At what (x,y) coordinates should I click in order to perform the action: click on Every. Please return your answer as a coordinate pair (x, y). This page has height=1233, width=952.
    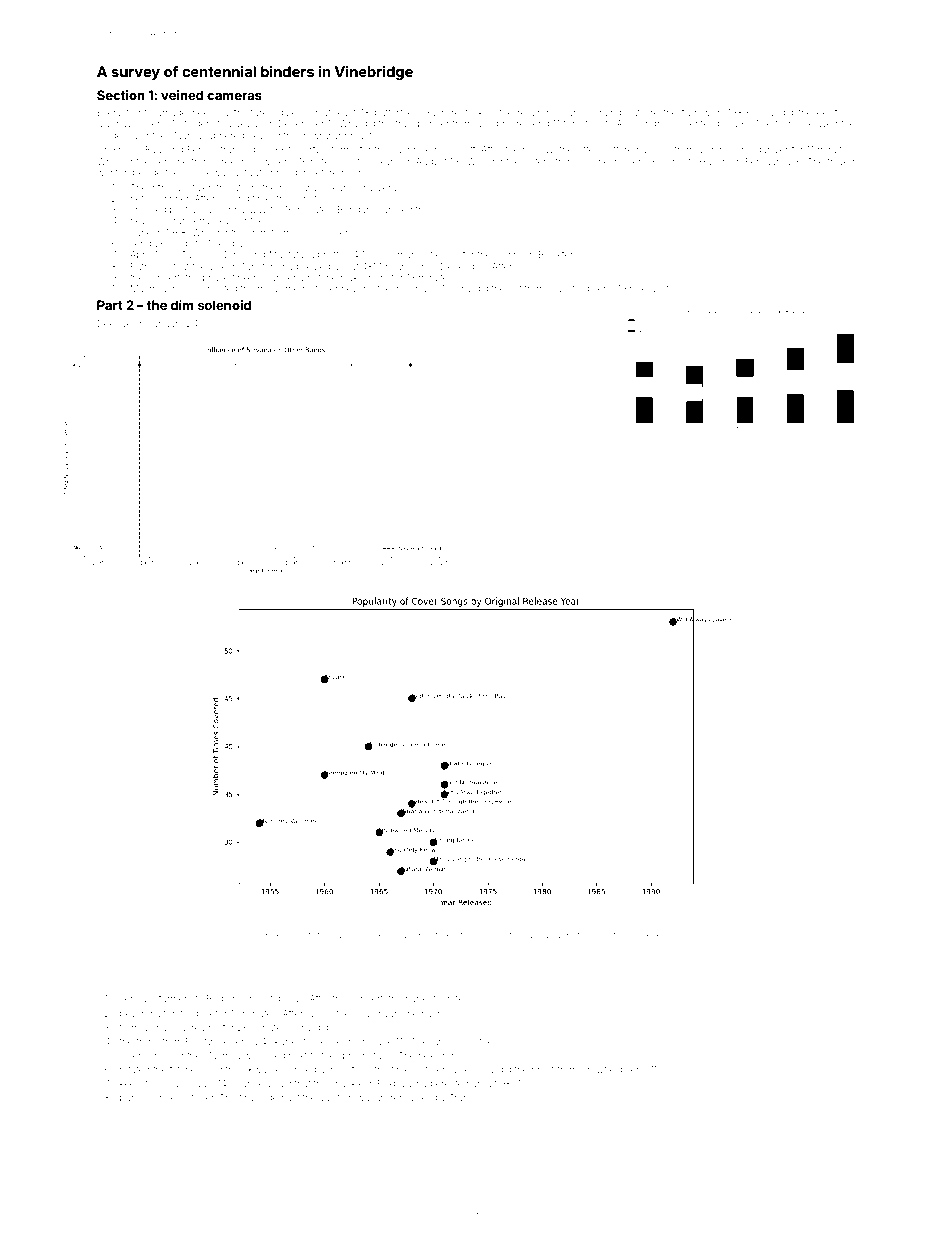
    Looking at the image, I should click on (109, 113).
